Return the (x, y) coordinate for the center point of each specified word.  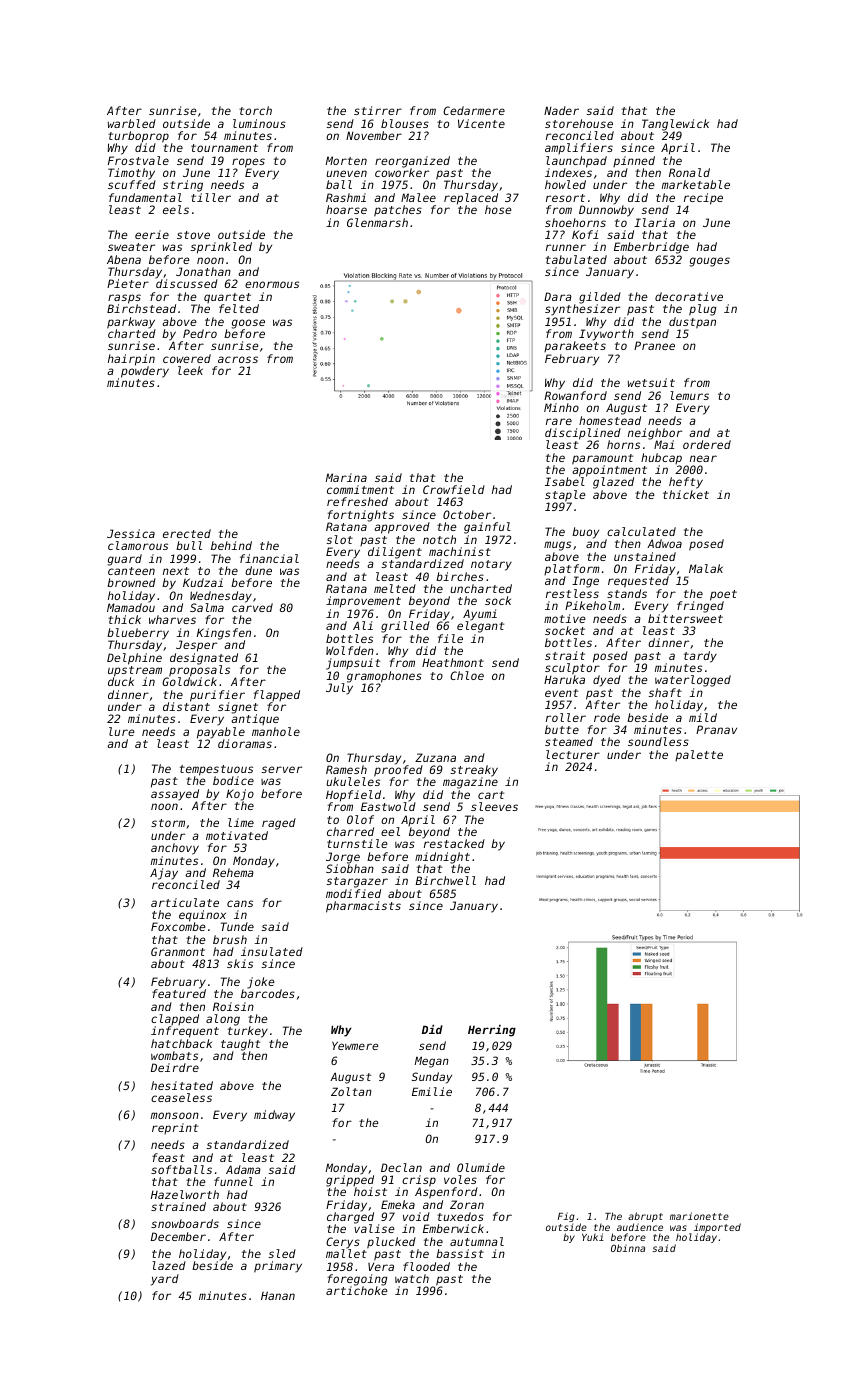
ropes (248, 163)
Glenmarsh (377, 222)
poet (723, 595)
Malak (706, 568)
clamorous (138, 545)
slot (340, 539)
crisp (419, 1181)
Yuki (593, 1237)
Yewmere (355, 1046)
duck (121, 681)
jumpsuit (353, 664)
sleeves (494, 806)
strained (178, 1206)
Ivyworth (606, 335)
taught (240, 1045)
